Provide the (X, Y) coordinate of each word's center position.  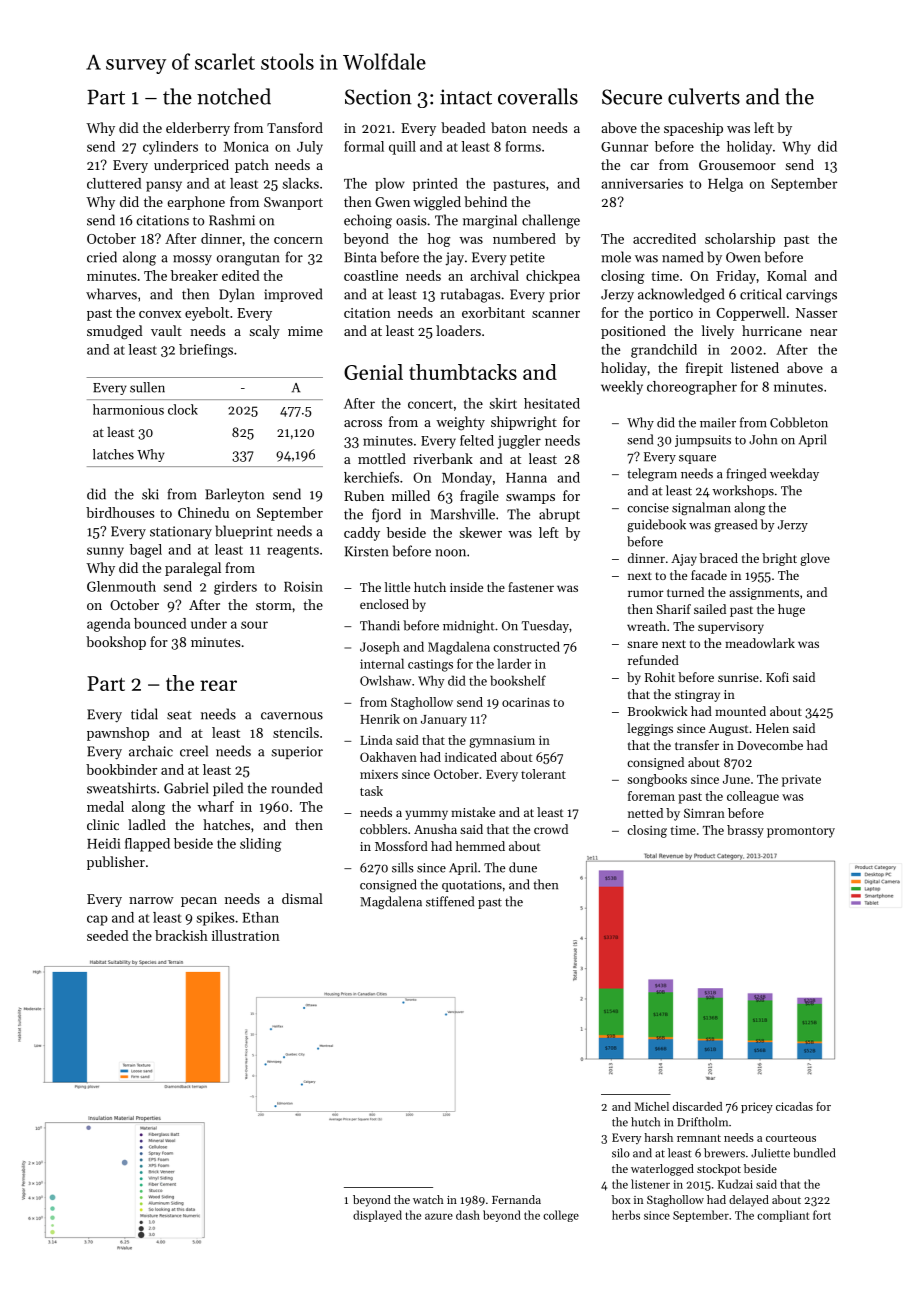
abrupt (559, 515)
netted (645, 813)
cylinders (170, 148)
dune (523, 867)
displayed (377, 1216)
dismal (302, 898)
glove (815, 559)
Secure (632, 97)
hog (439, 240)
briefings (206, 351)
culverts (704, 96)
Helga (725, 185)
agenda (108, 625)
